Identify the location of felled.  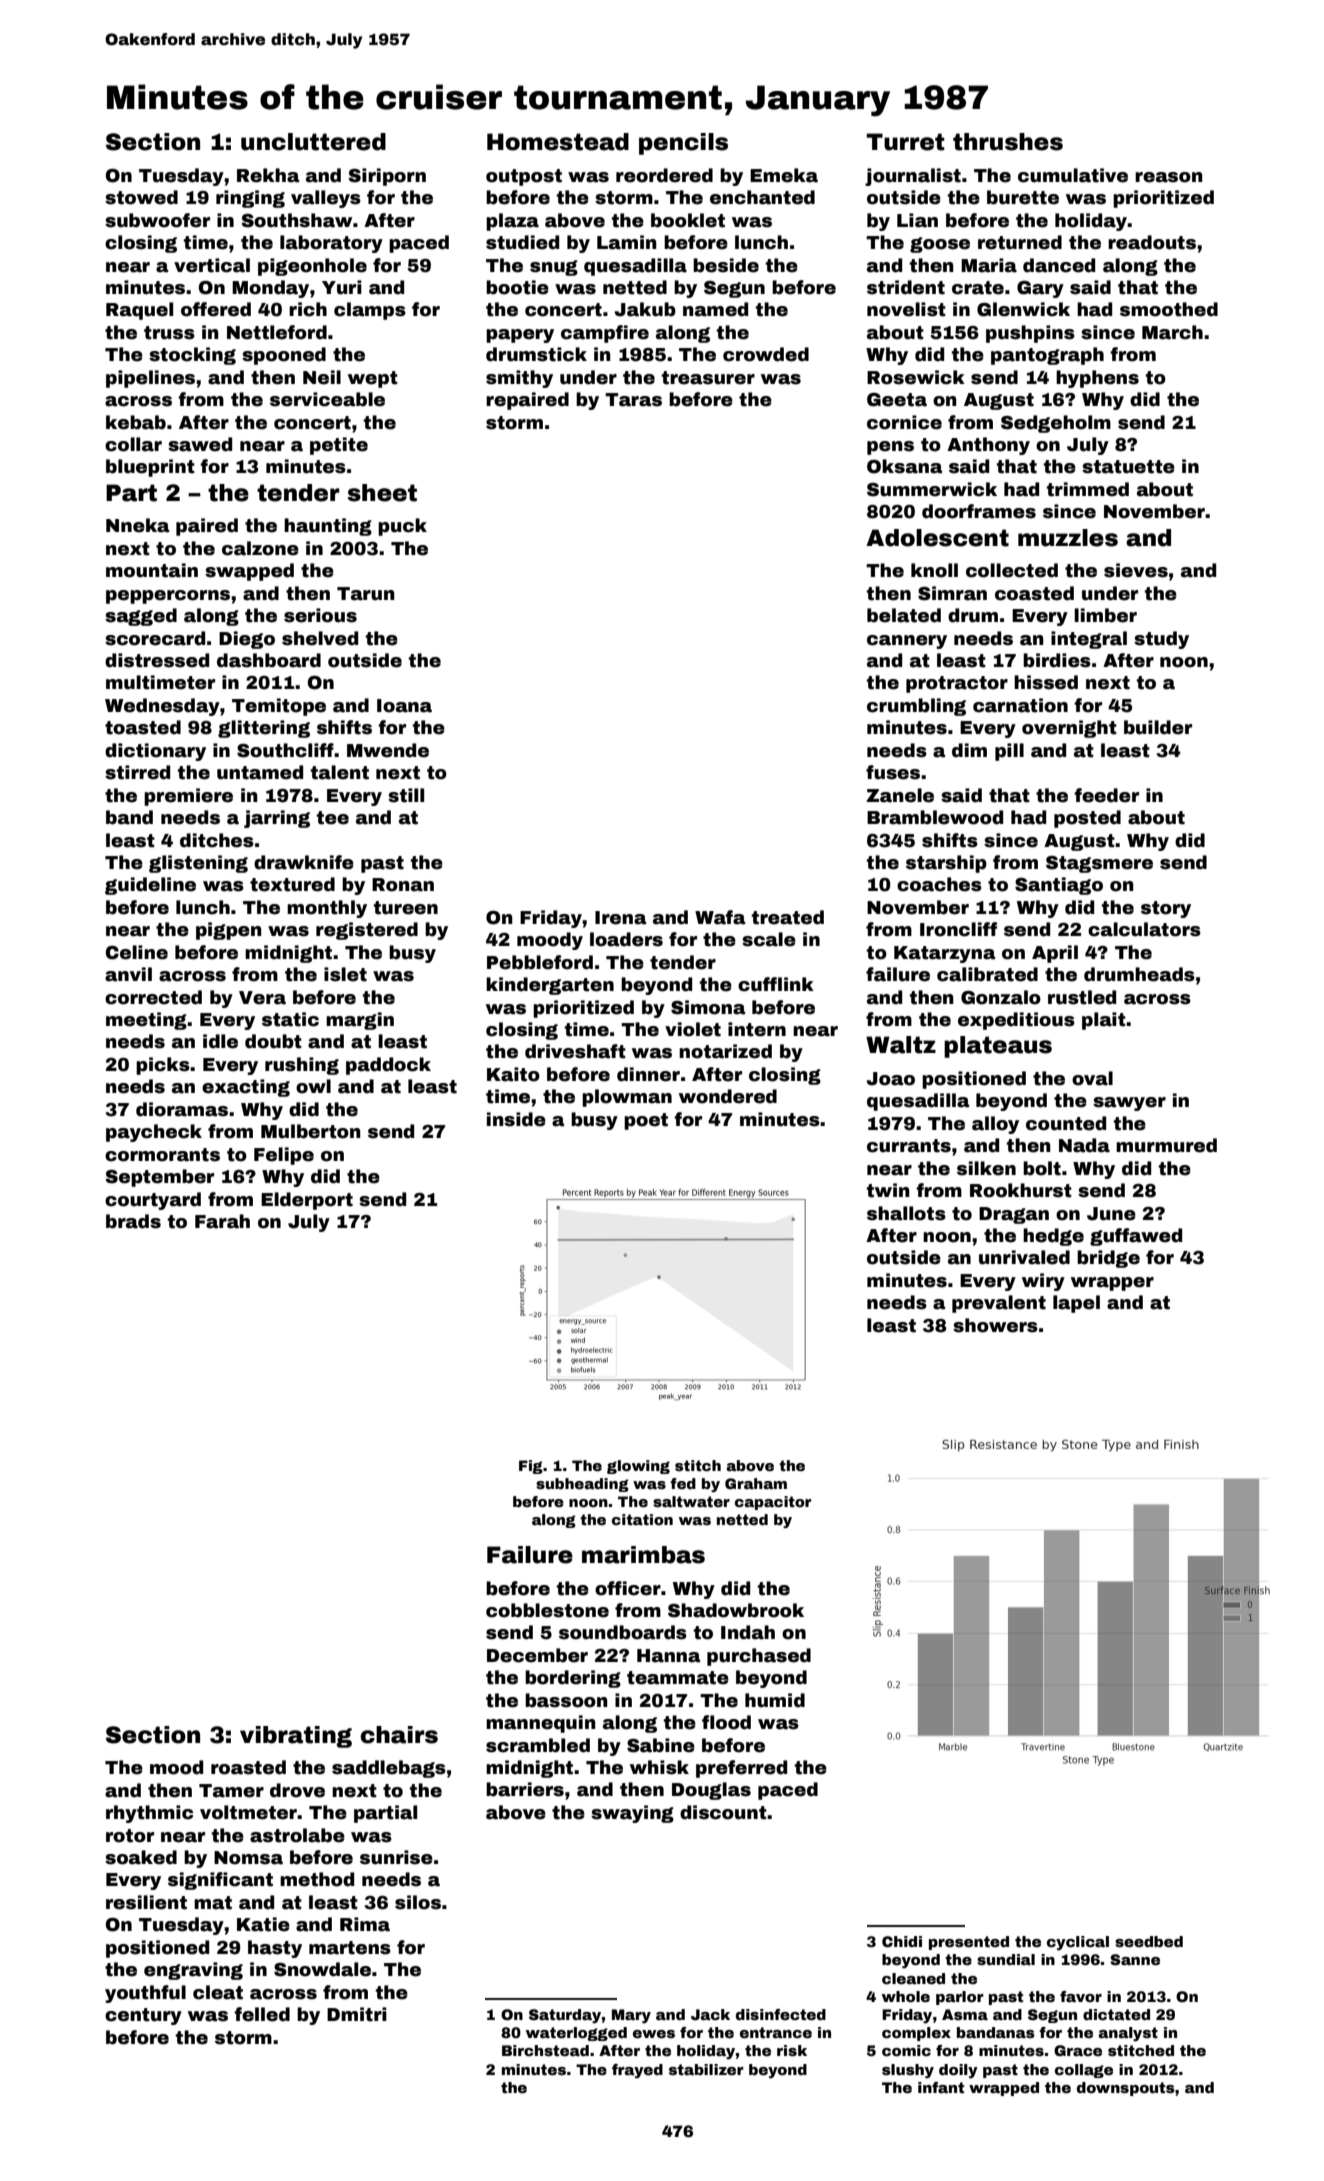
(262, 2014).
